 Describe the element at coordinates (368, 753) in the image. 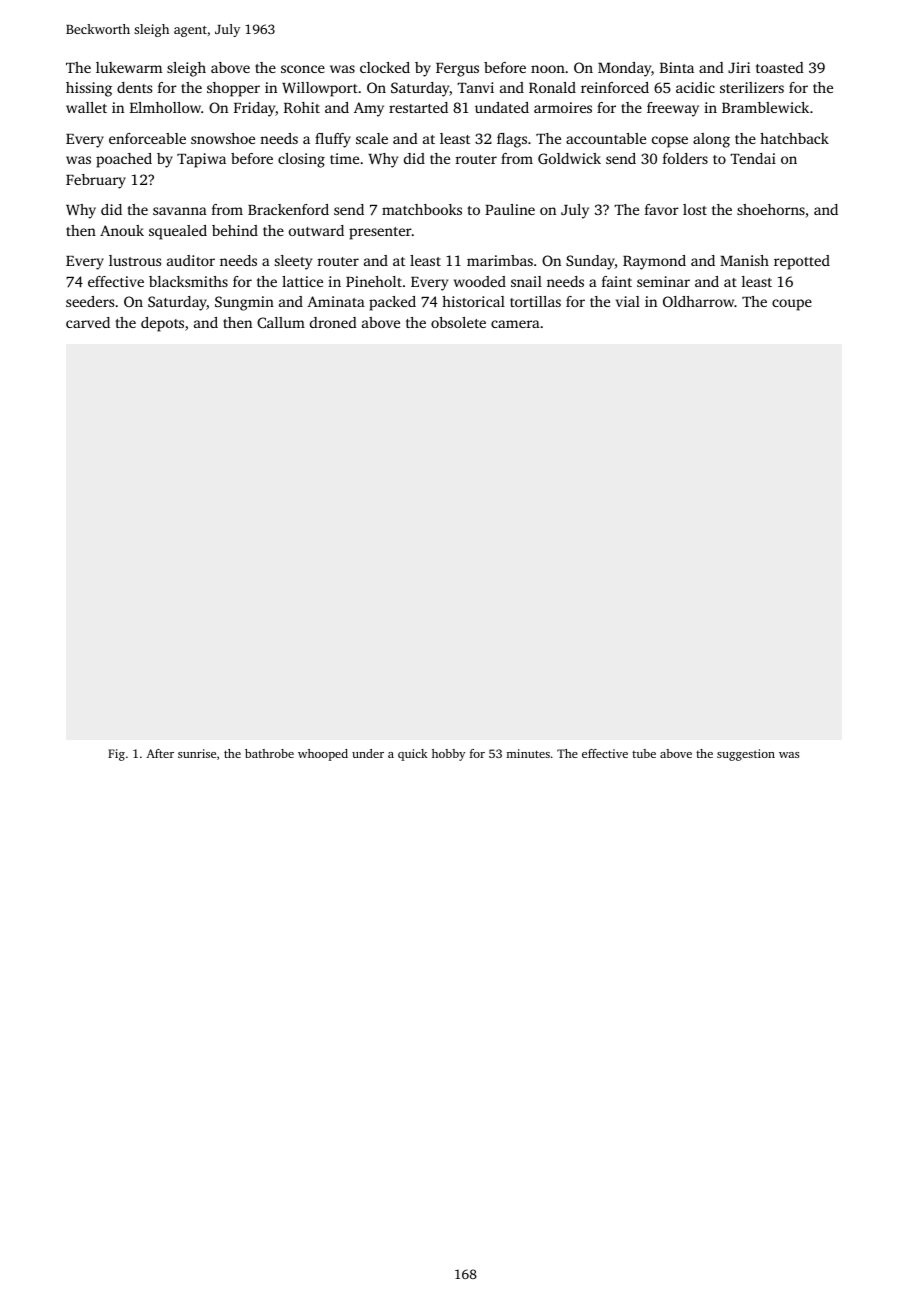

I see `under` at that location.
